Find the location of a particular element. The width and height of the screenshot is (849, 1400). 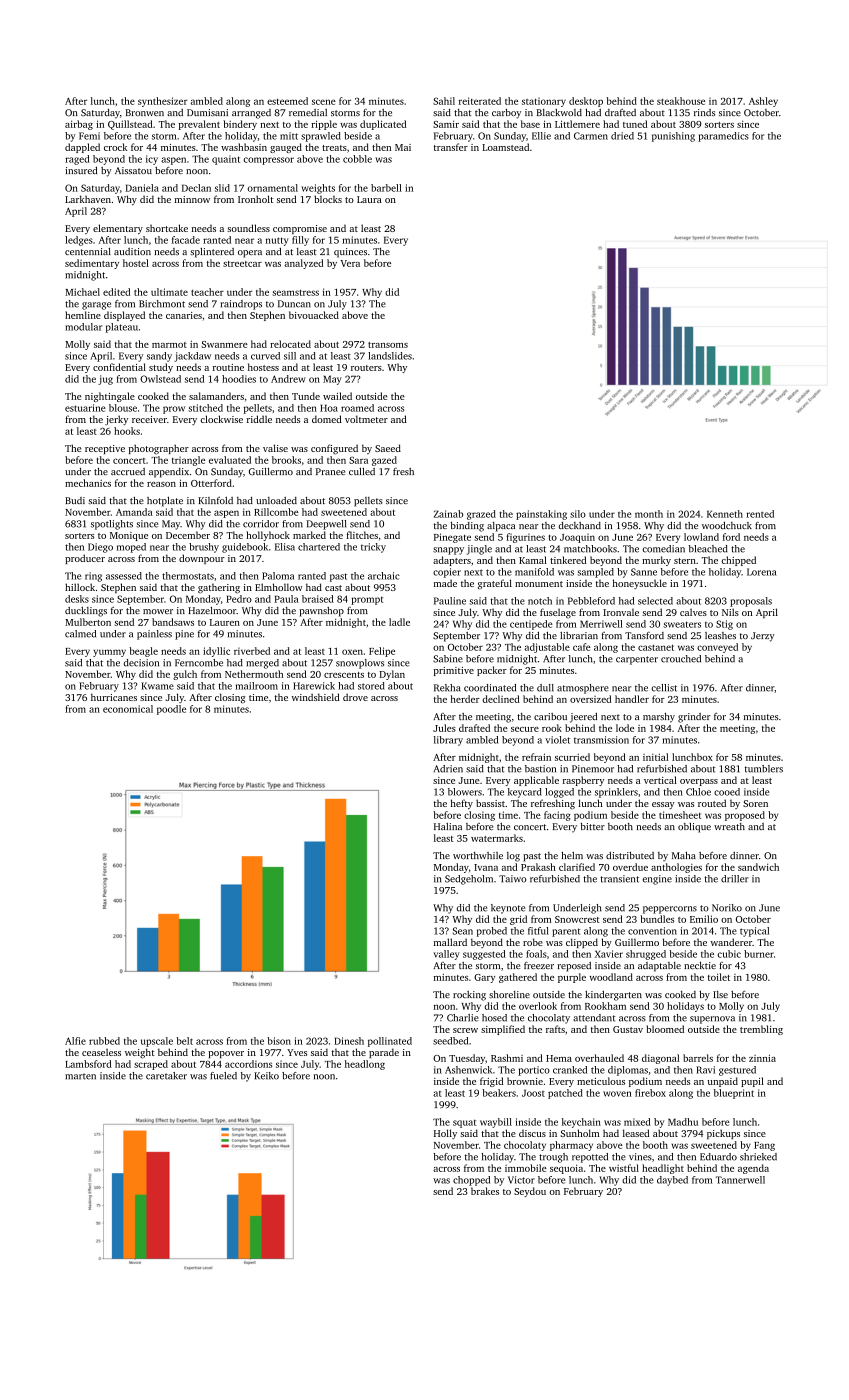

Halina is located at coordinates (448, 826).
